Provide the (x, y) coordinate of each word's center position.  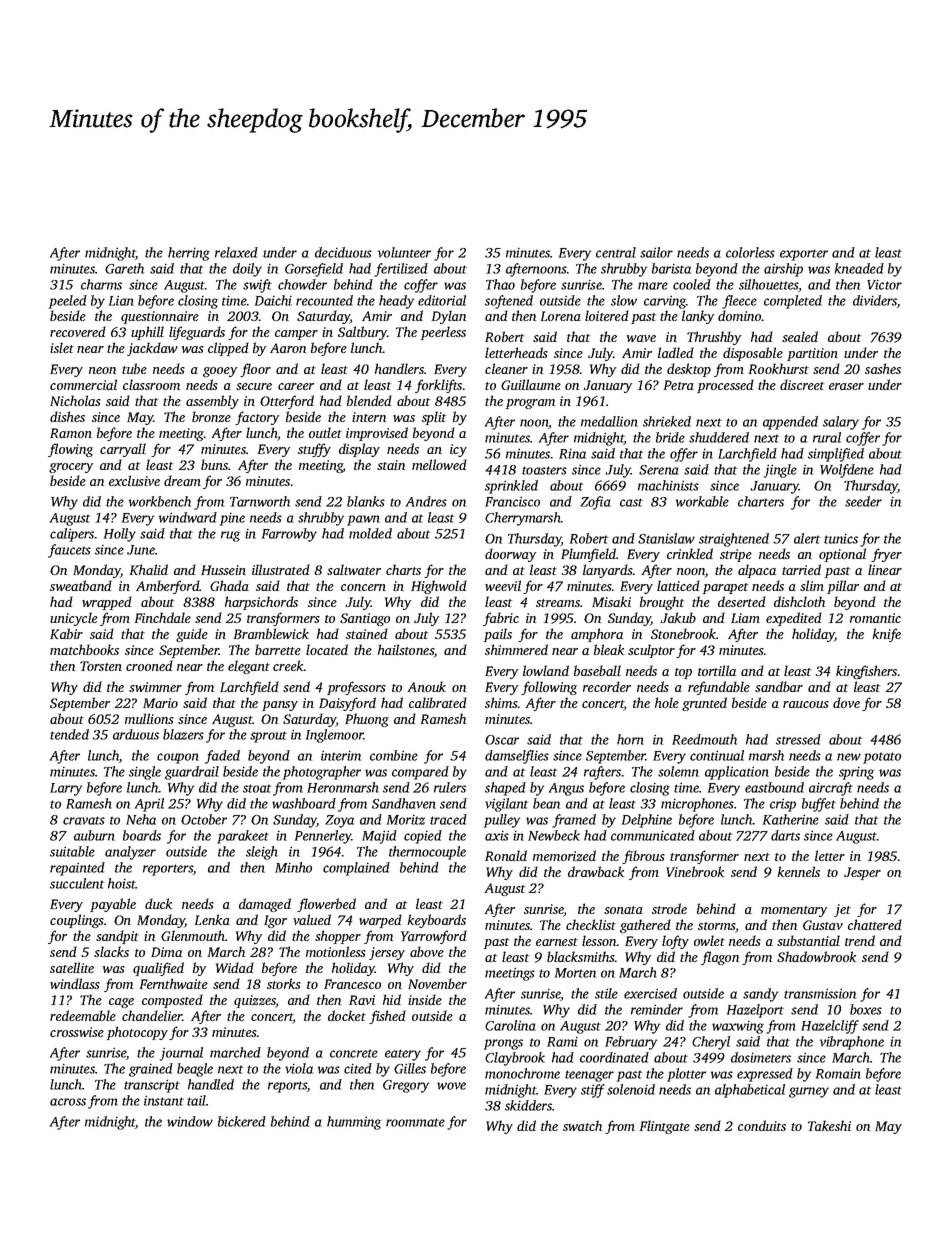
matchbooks (84, 649)
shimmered (516, 649)
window (190, 1121)
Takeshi (829, 1125)
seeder (863, 501)
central (616, 252)
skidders (528, 1105)
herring (189, 254)
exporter (804, 255)
